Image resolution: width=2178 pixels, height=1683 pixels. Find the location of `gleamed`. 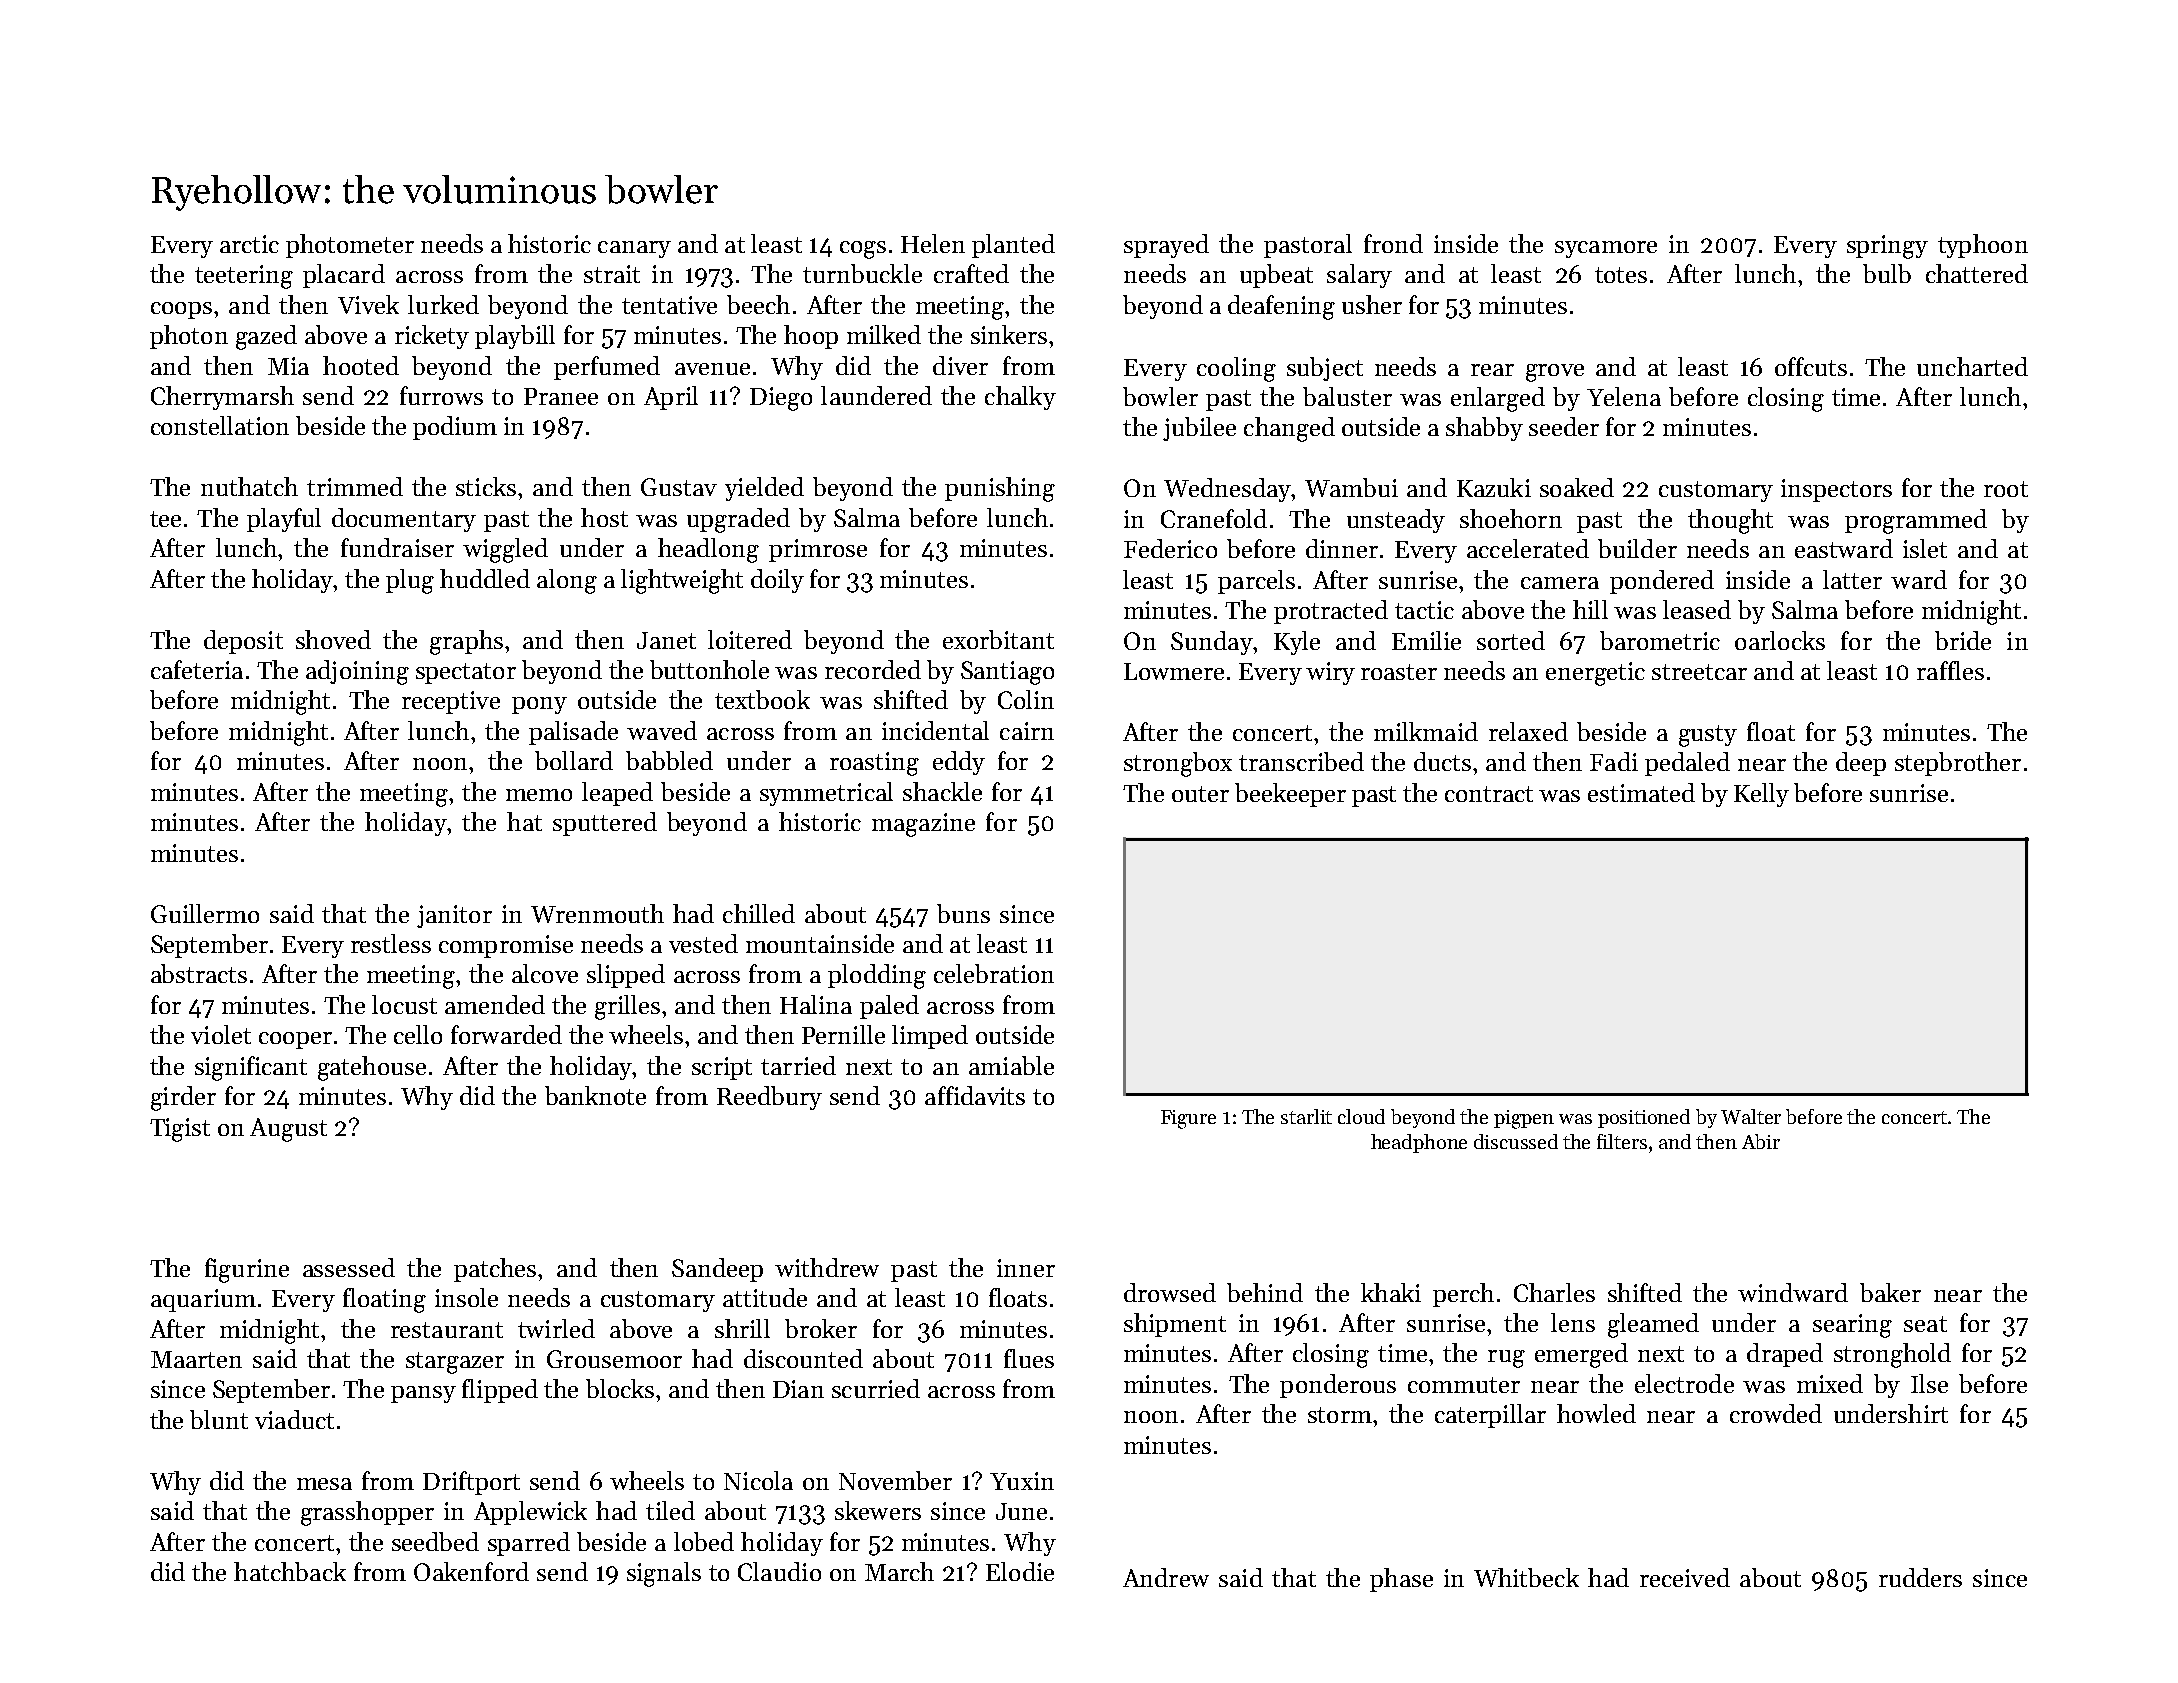

gleamed is located at coordinates (1653, 1325).
